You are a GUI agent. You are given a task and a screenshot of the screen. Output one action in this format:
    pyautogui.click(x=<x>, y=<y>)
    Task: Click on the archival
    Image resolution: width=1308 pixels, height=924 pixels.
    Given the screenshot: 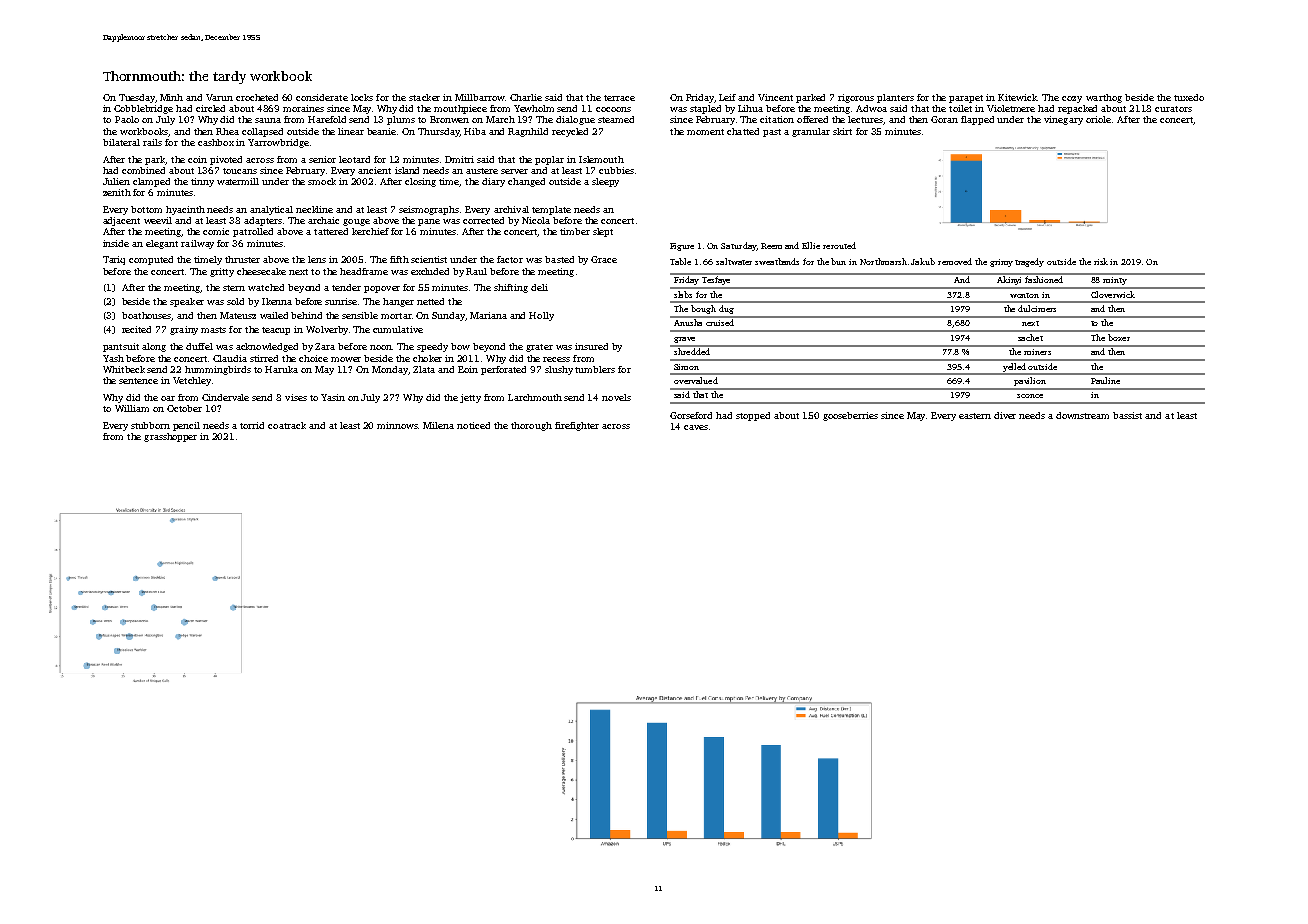 What is the action you would take?
    pyautogui.click(x=511, y=209)
